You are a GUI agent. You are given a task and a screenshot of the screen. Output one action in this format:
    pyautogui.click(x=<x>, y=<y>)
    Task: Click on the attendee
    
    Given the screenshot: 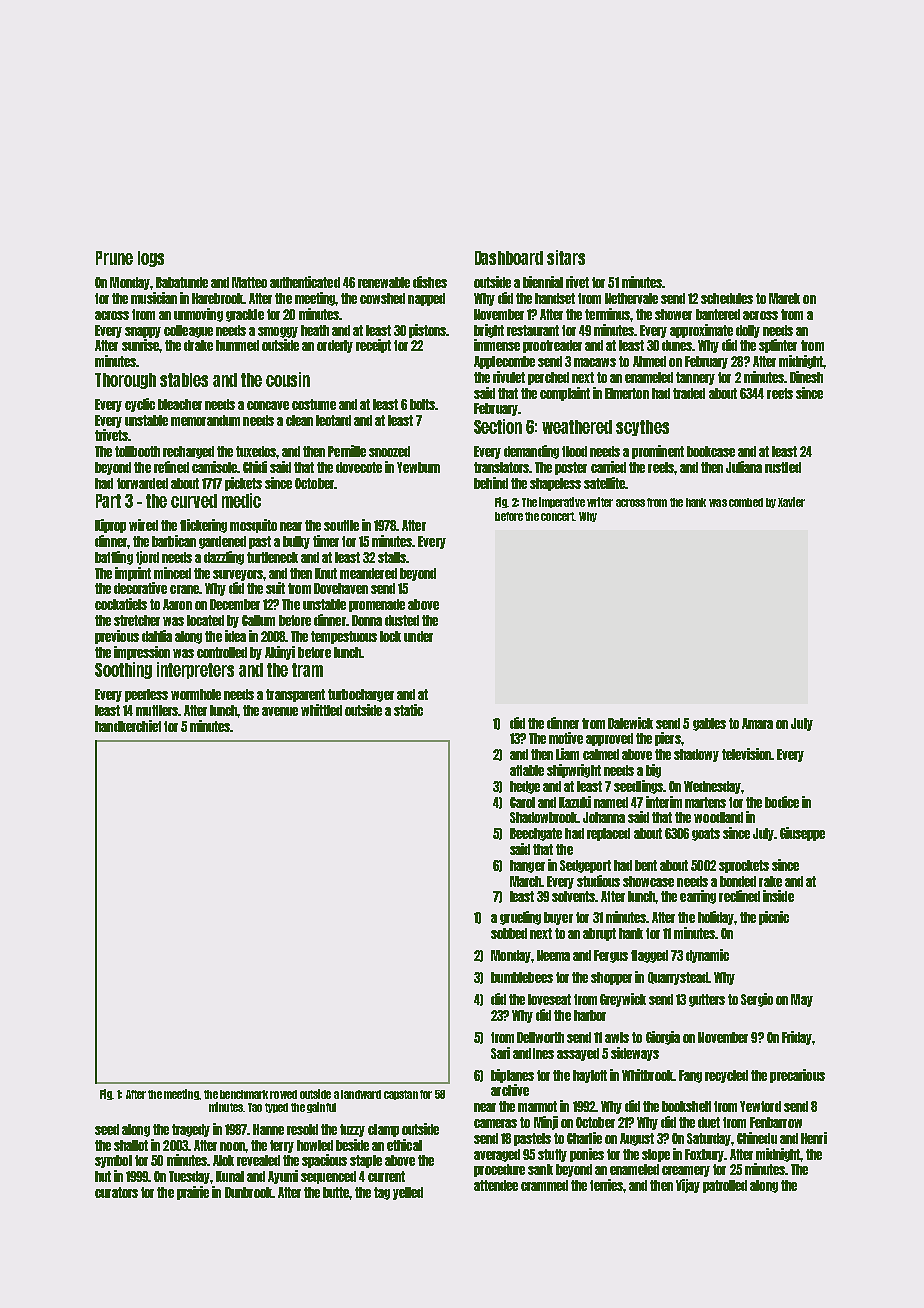 What is the action you would take?
    pyautogui.click(x=496, y=1185)
